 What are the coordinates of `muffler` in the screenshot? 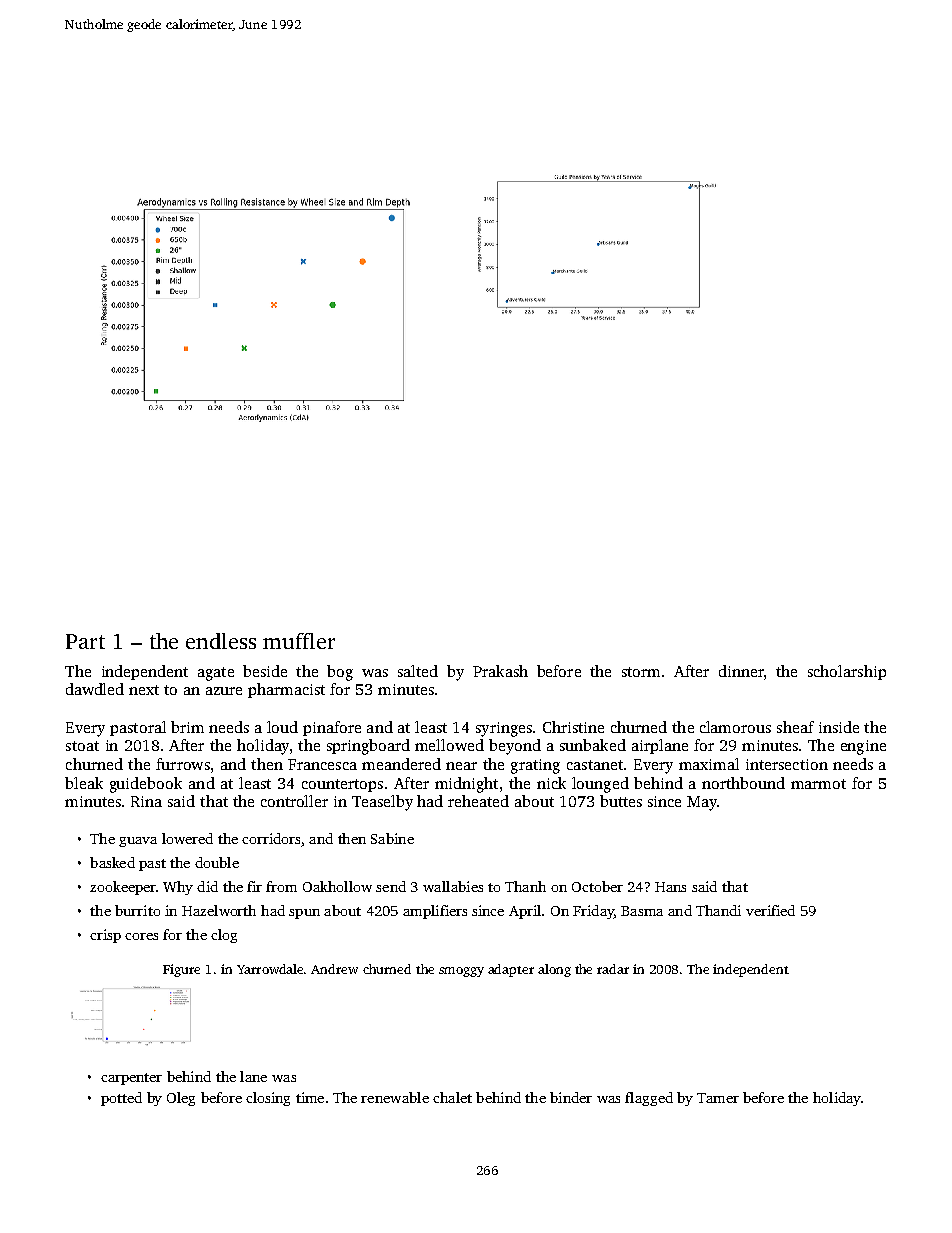 It's located at (299, 641).
